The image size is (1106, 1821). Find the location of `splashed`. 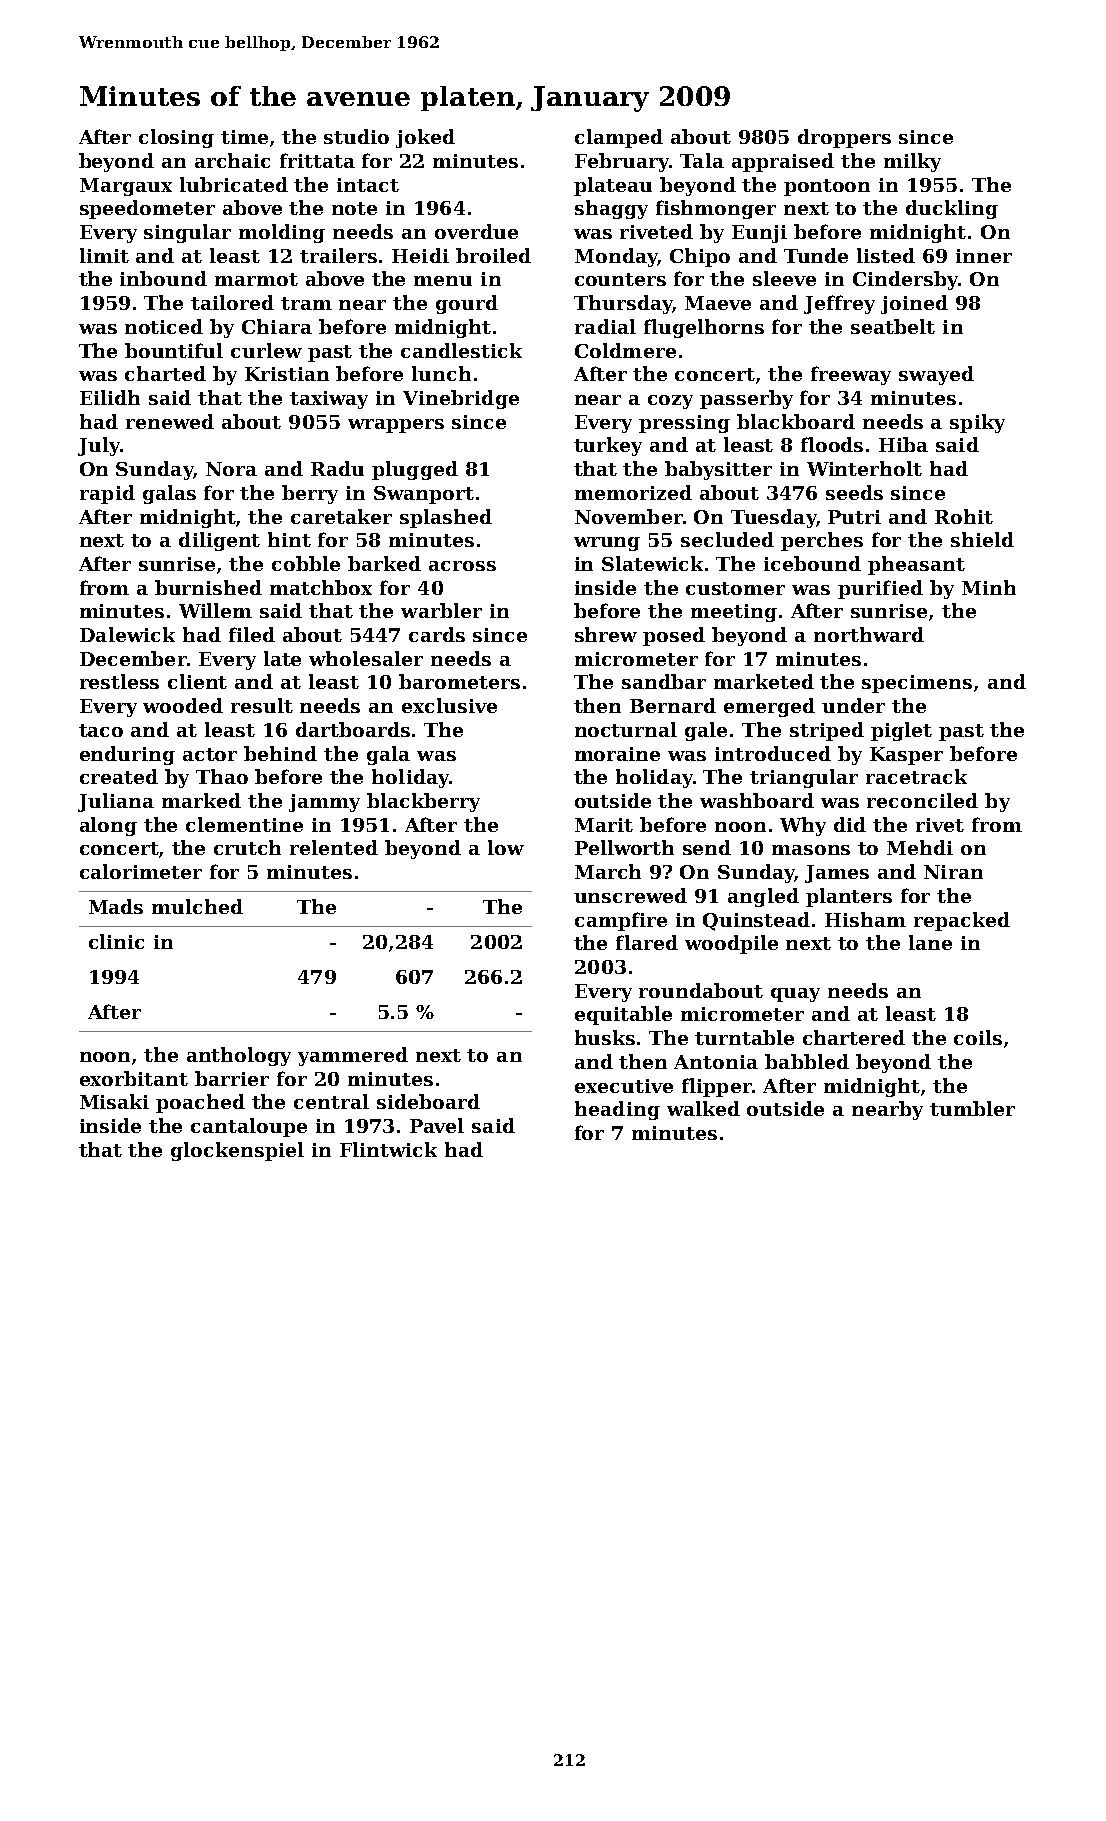

splashed is located at coordinates (446, 518).
